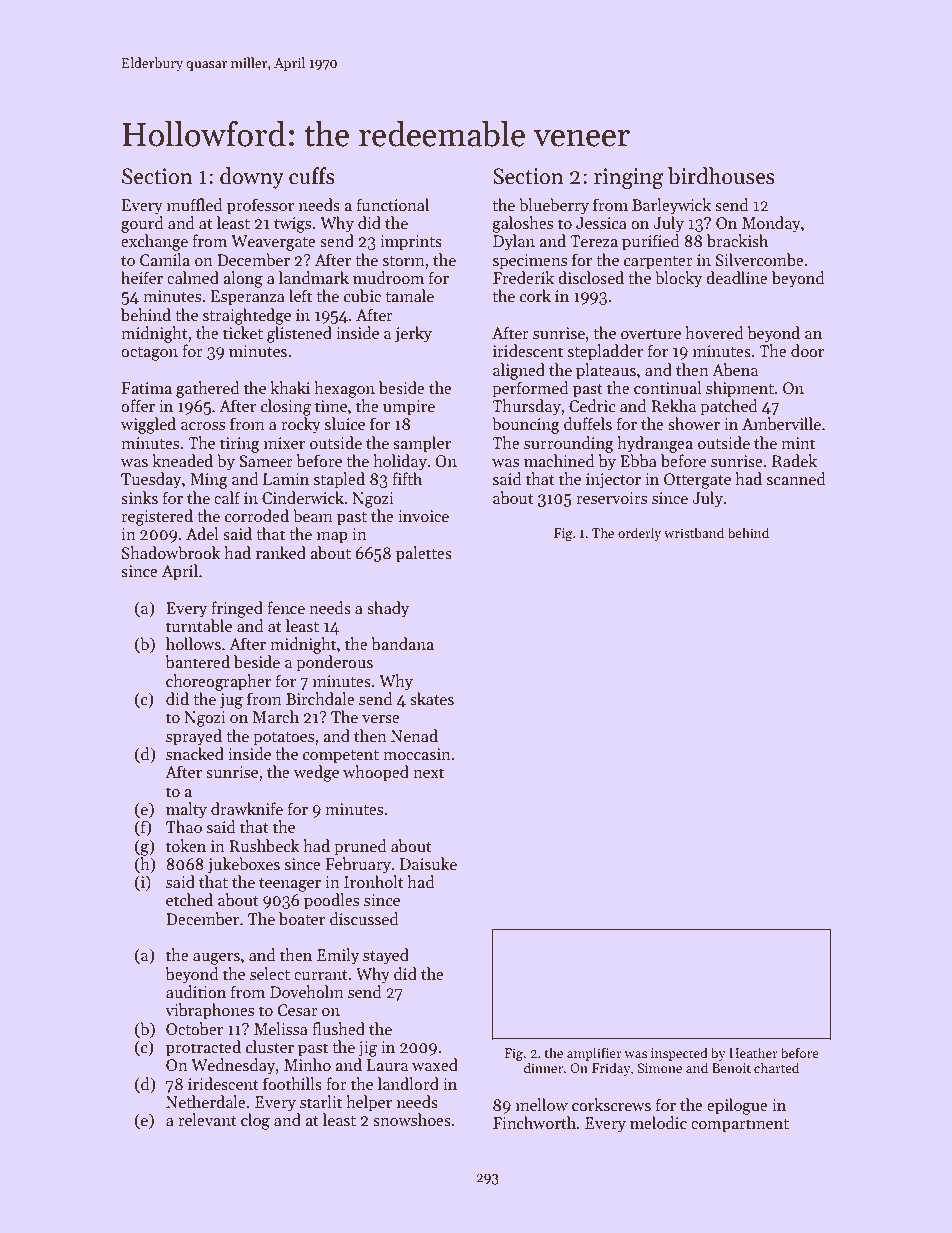 This page has height=1233, width=952. I want to click on scanned, so click(796, 478).
